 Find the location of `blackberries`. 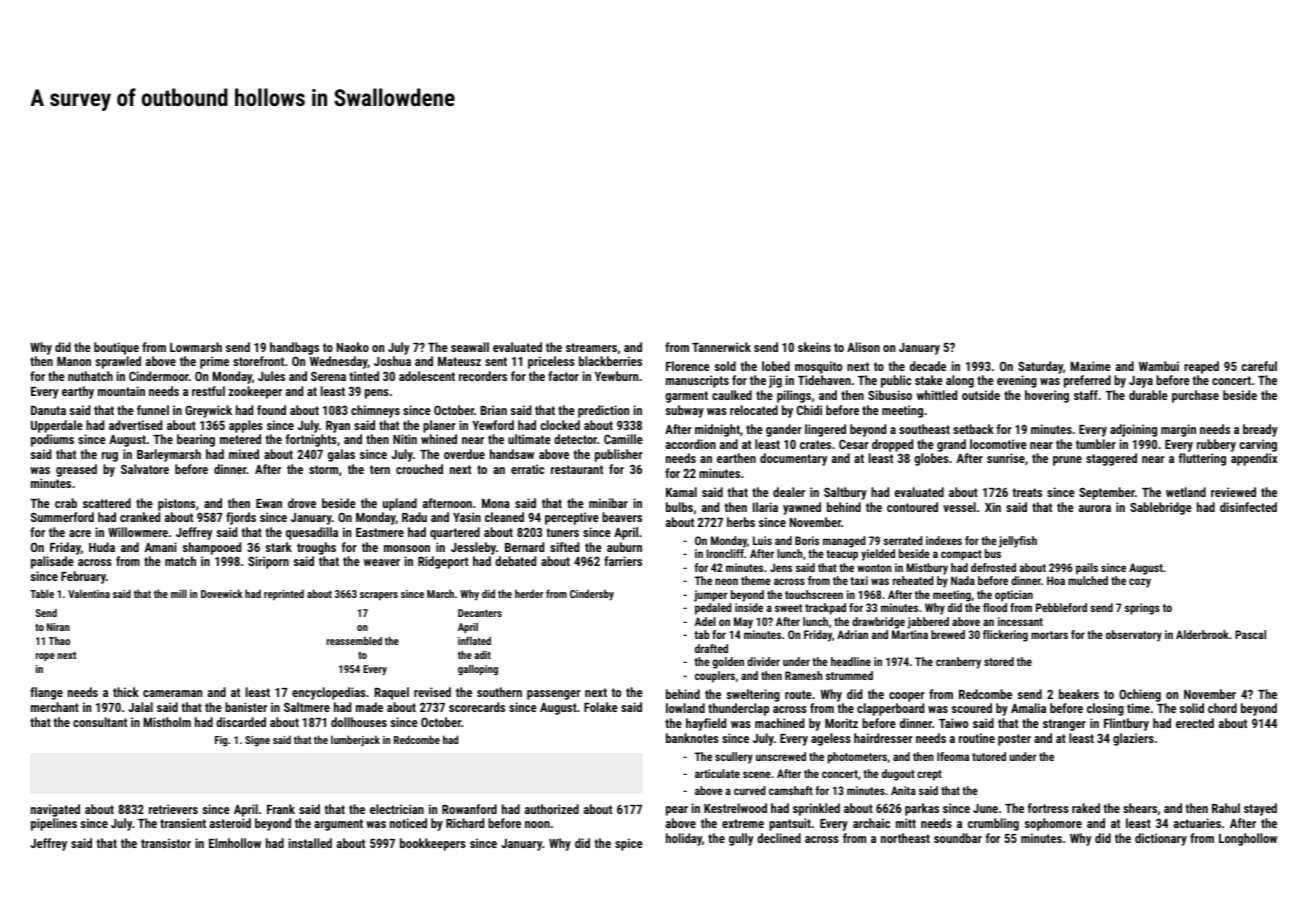

blackberries is located at coordinates (610, 361).
